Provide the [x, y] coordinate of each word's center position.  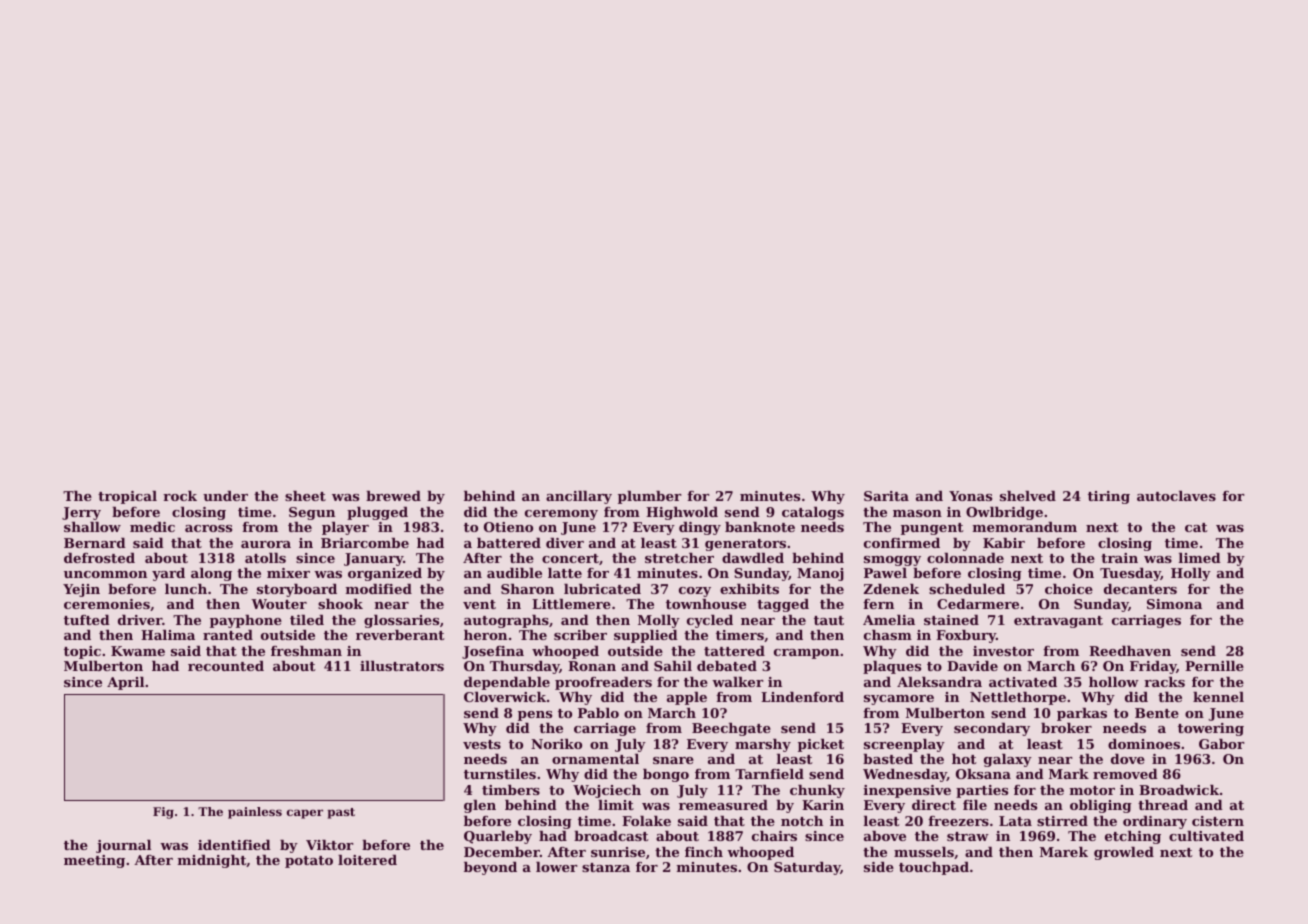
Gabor [1221, 744]
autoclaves [1176, 496]
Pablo [598, 713]
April [125, 683]
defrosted [99, 558]
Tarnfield [769, 774]
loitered [367, 860]
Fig [163, 813]
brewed [393, 496]
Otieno [508, 527]
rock [180, 496]
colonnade [965, 558]
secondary [992, 729]
